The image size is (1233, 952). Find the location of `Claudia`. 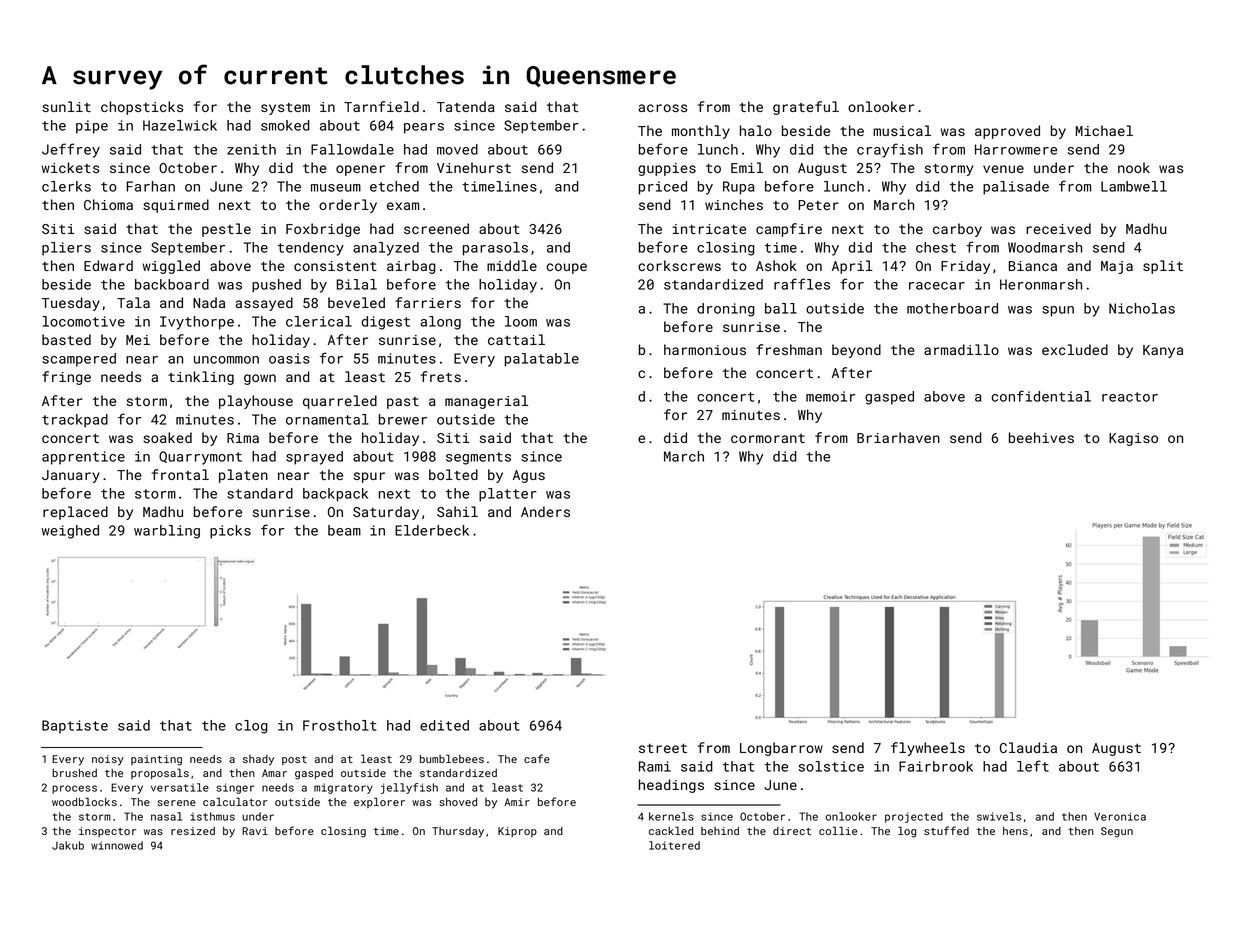

Claudia is located at coordinates (1028, 747).
